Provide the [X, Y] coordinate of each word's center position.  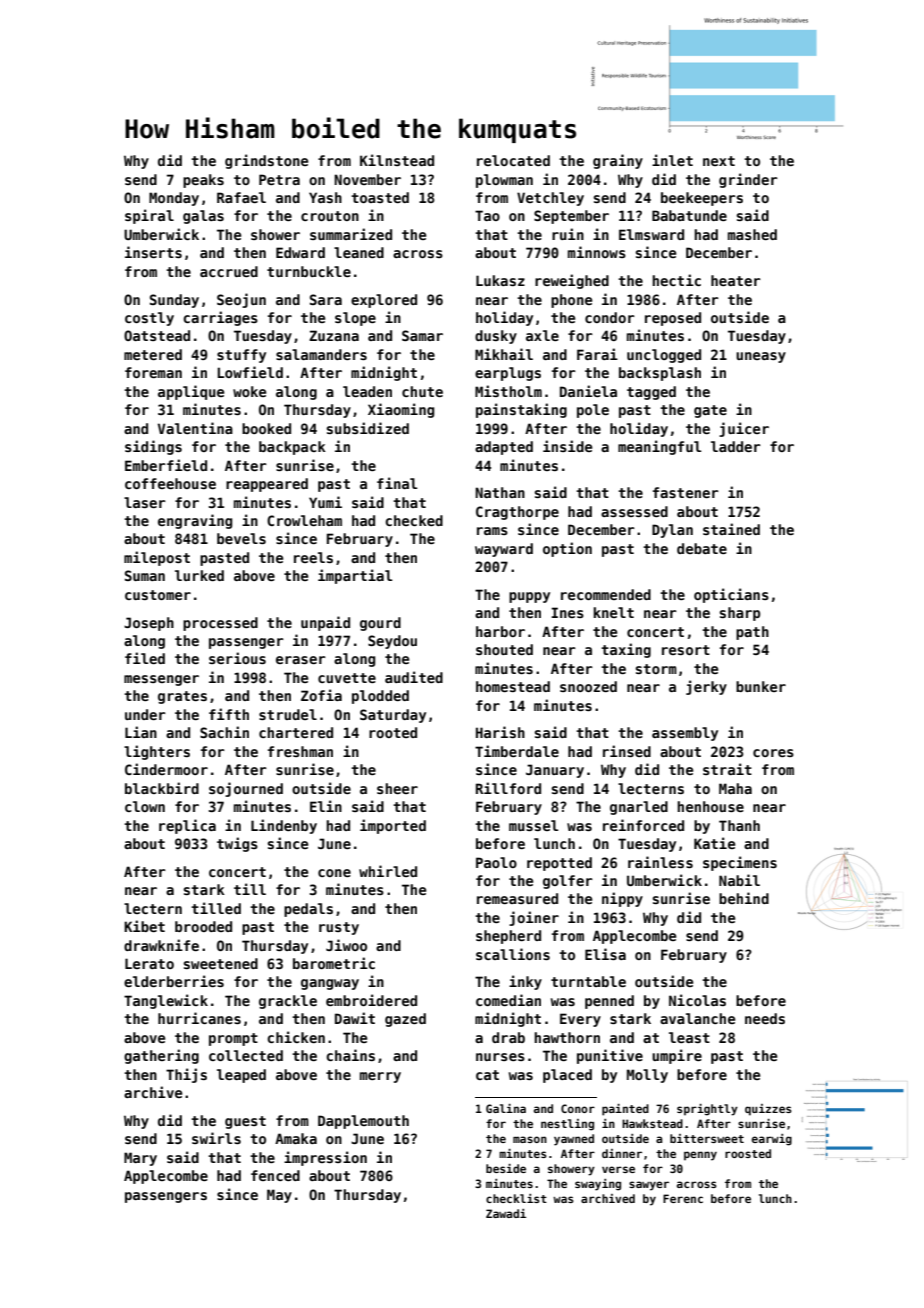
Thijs [186, 1075]
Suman [145, 575]
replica [187, 826]
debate [702, 548]
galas [203, 217]
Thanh [739, 825]
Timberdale [517, 751]
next [719, 161]
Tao [487, 215]
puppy [529, 597]
